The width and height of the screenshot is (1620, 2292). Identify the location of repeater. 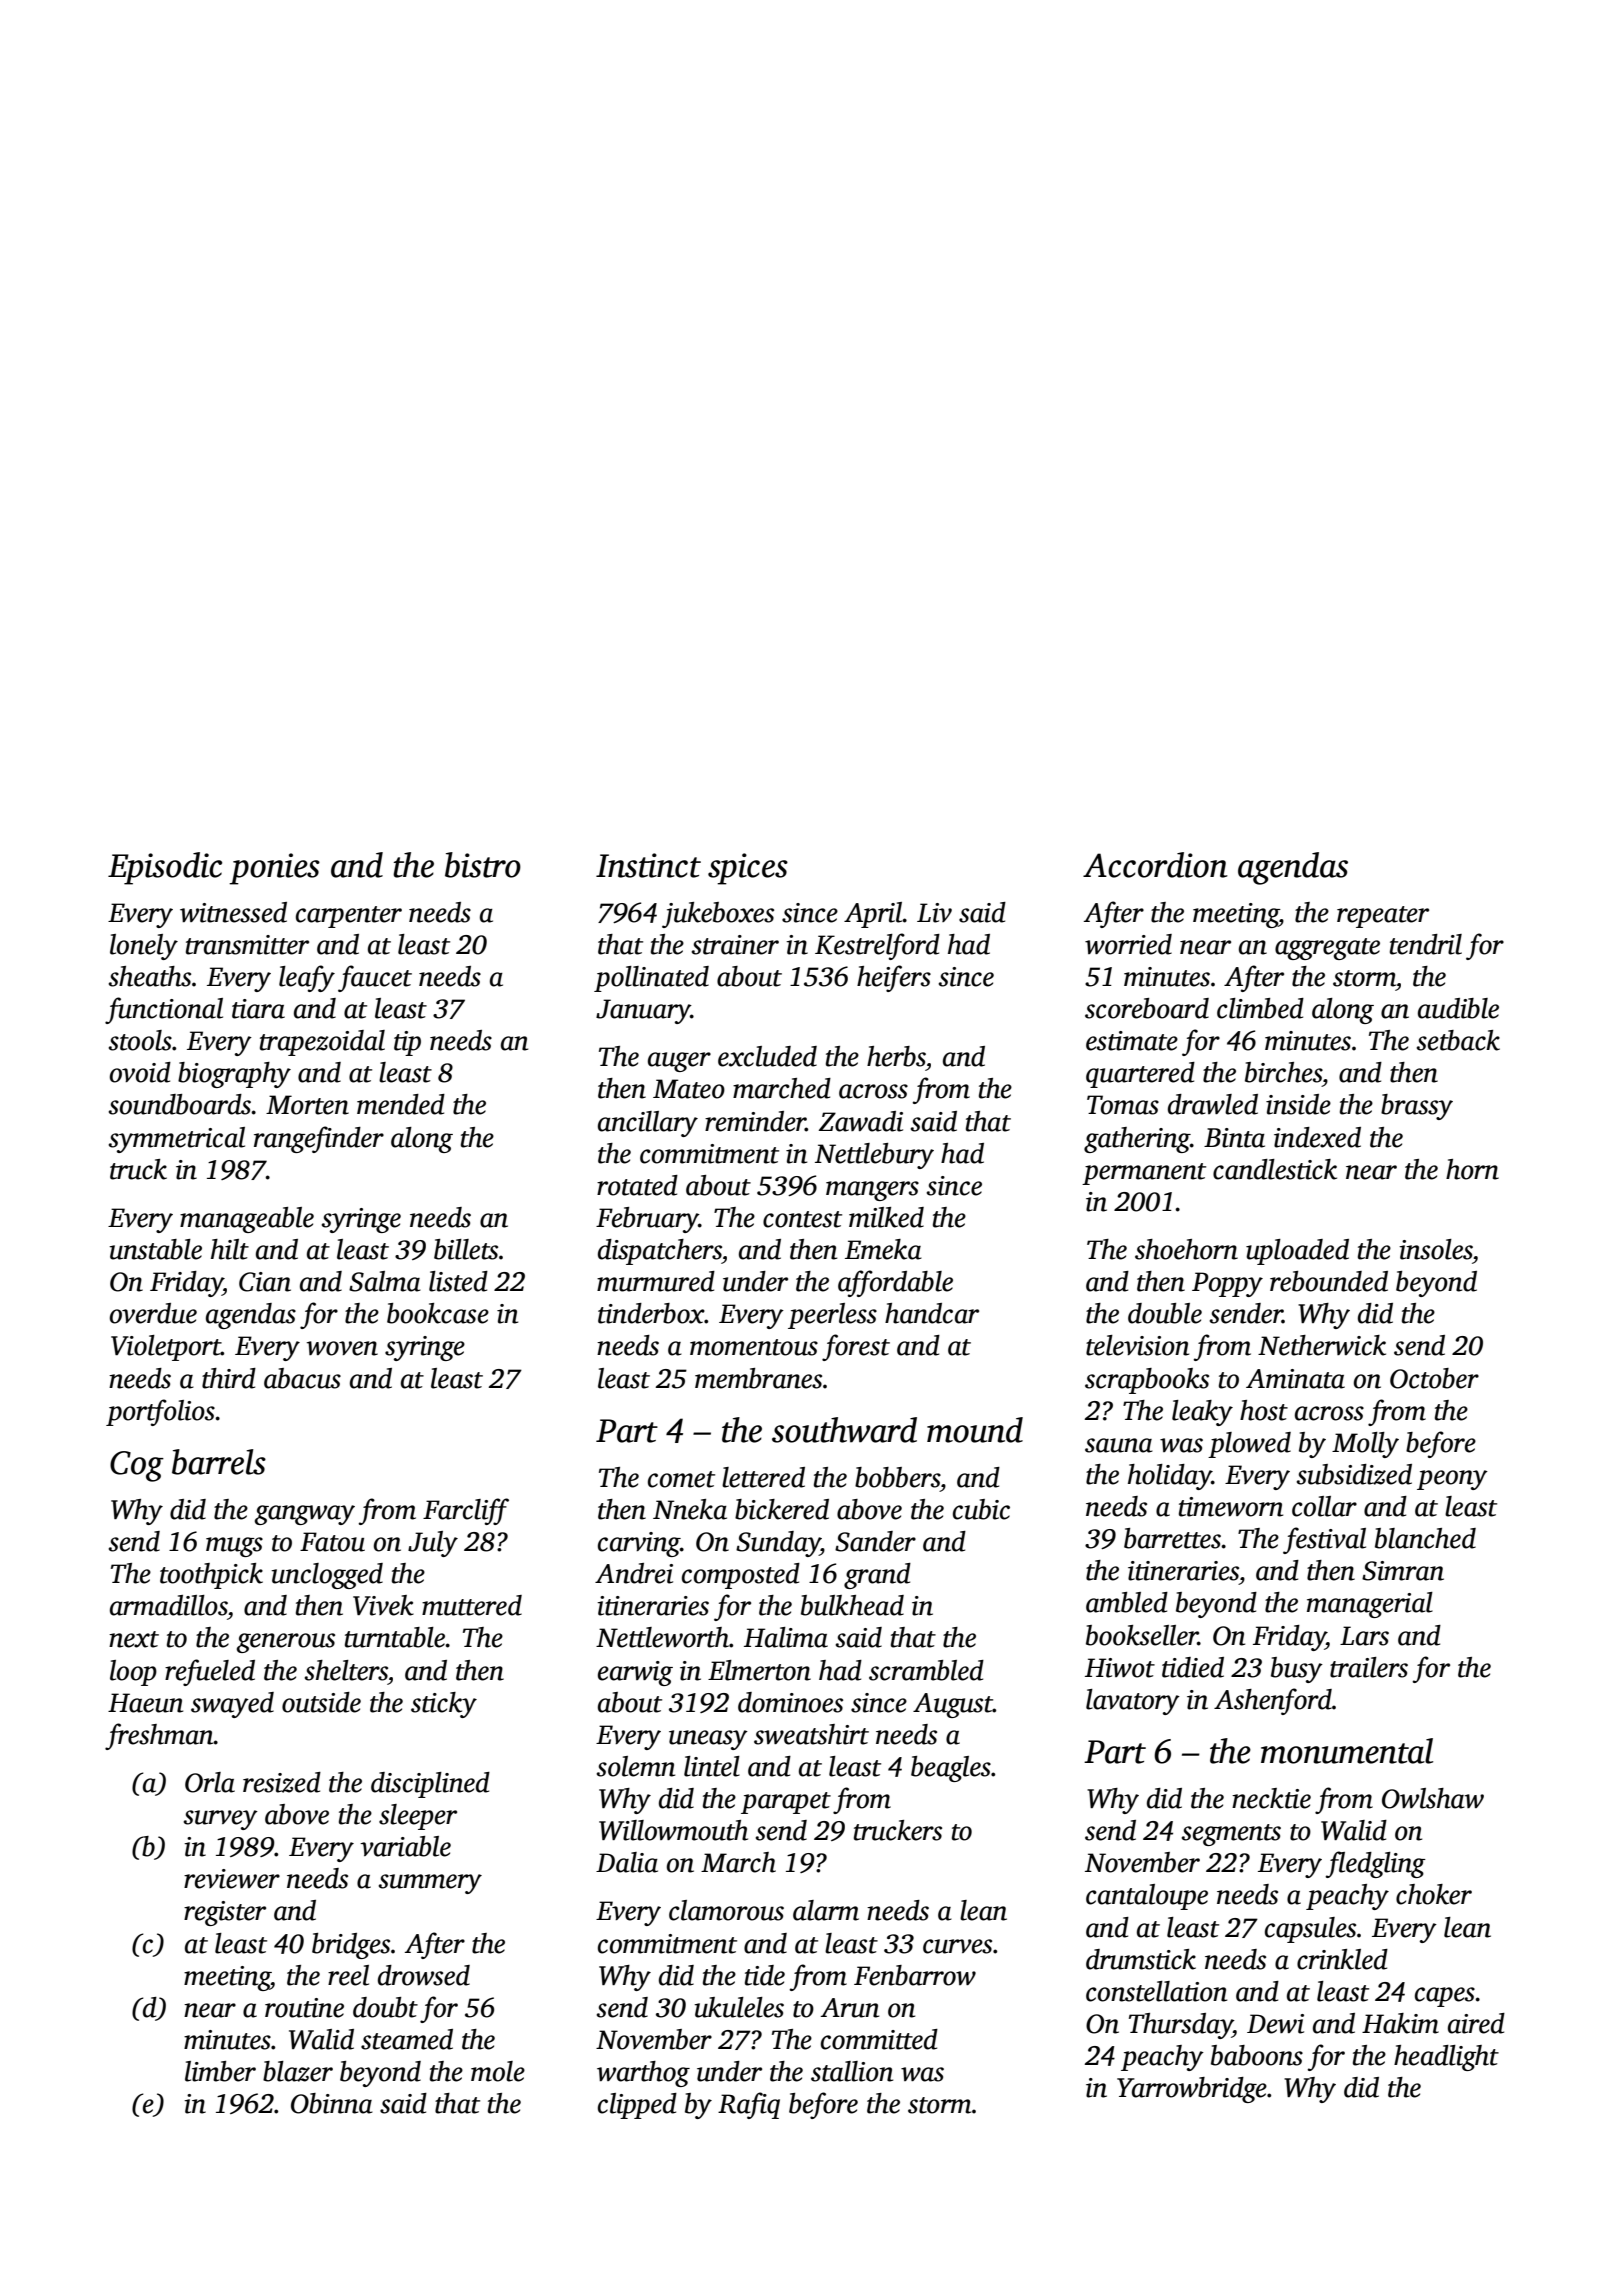
(1383, 917).
